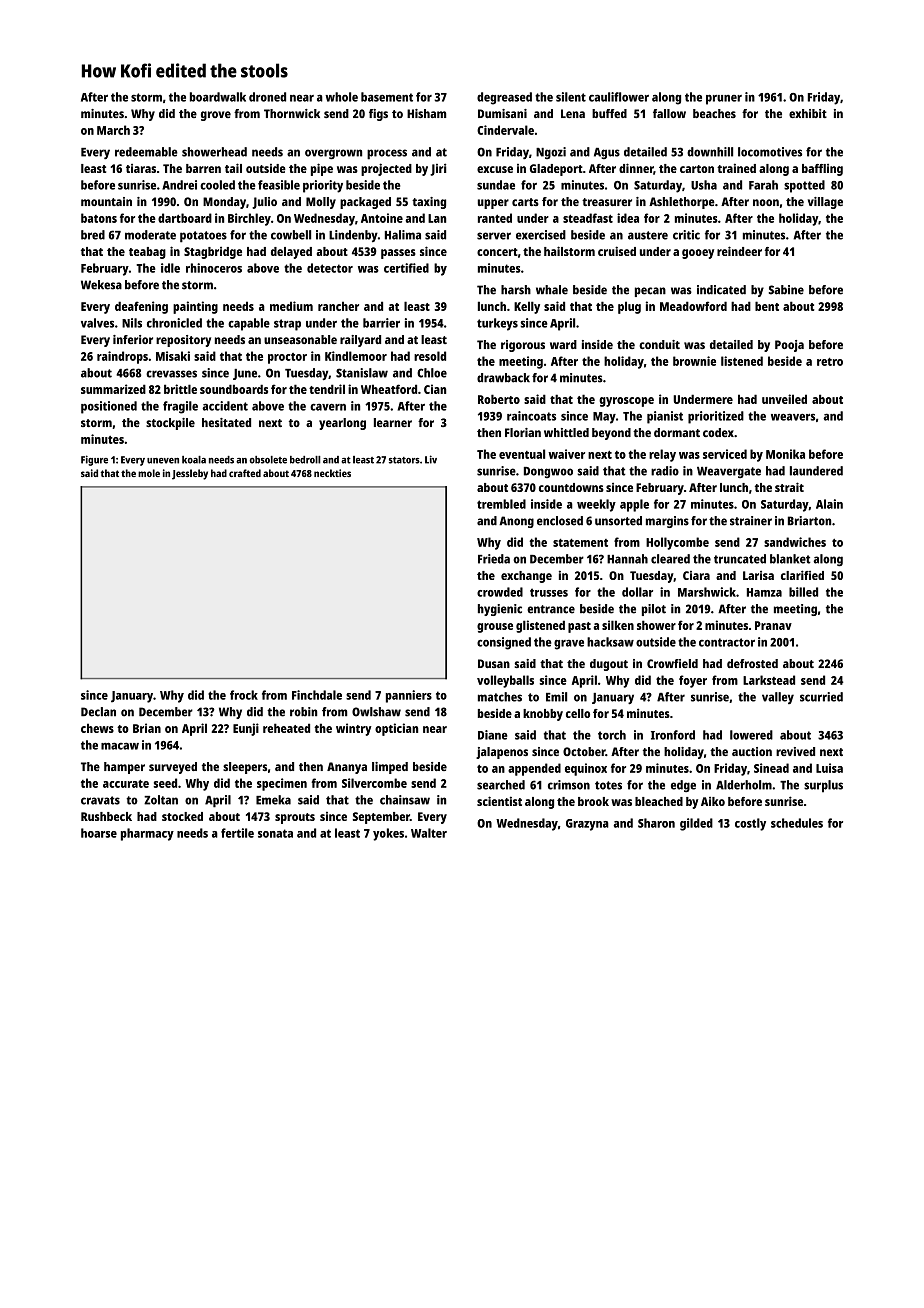 This image has height=1308, width=924. What do you see at coordinates (502, 113) in the image?
I see `Dumisani` at bounding box center [502, 113].
